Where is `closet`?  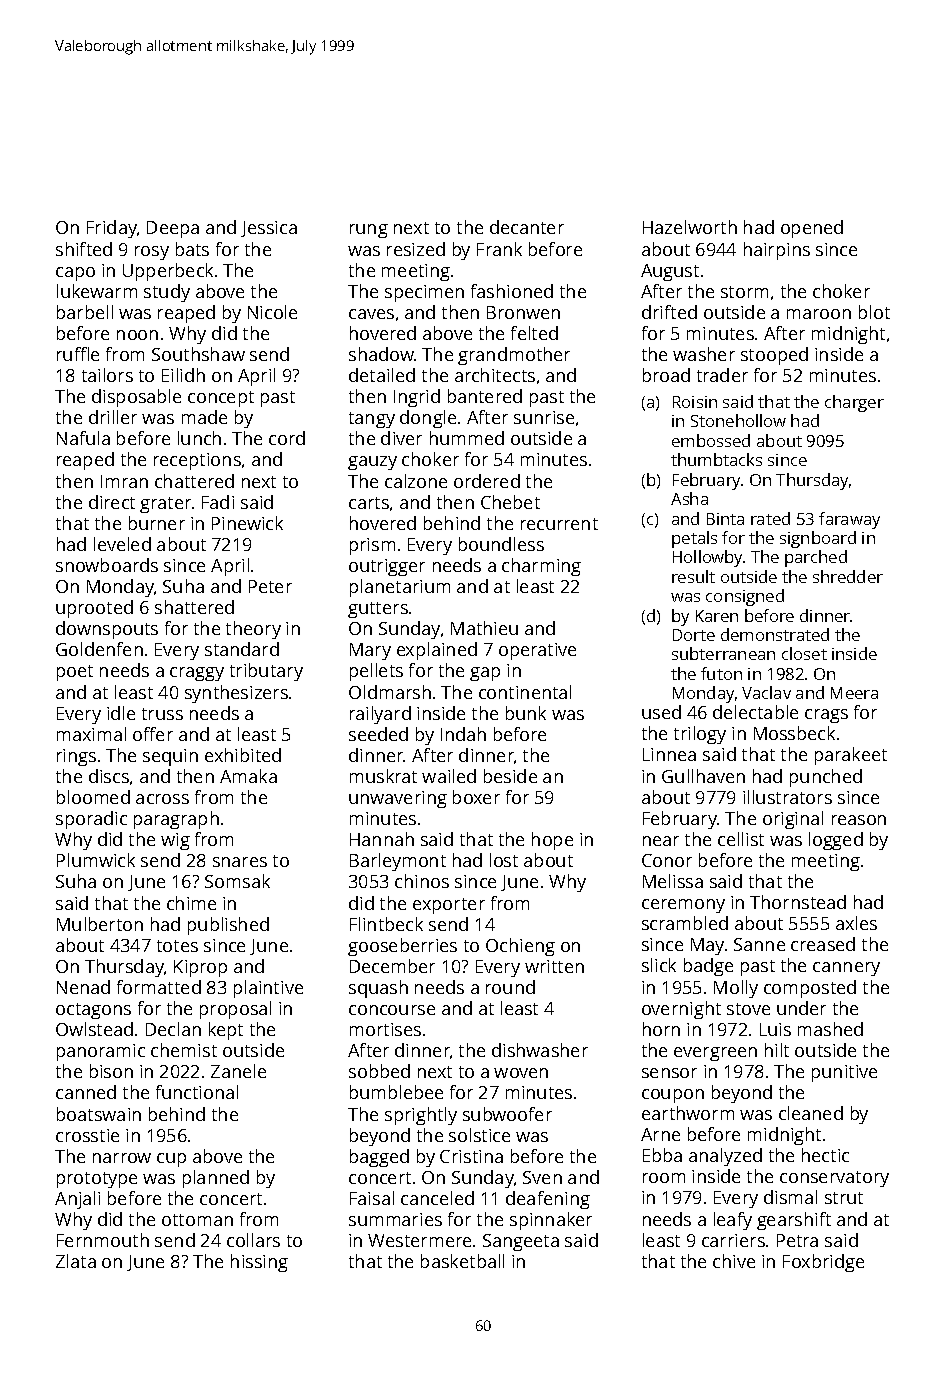 closet is located at coordinates (804, 653).
